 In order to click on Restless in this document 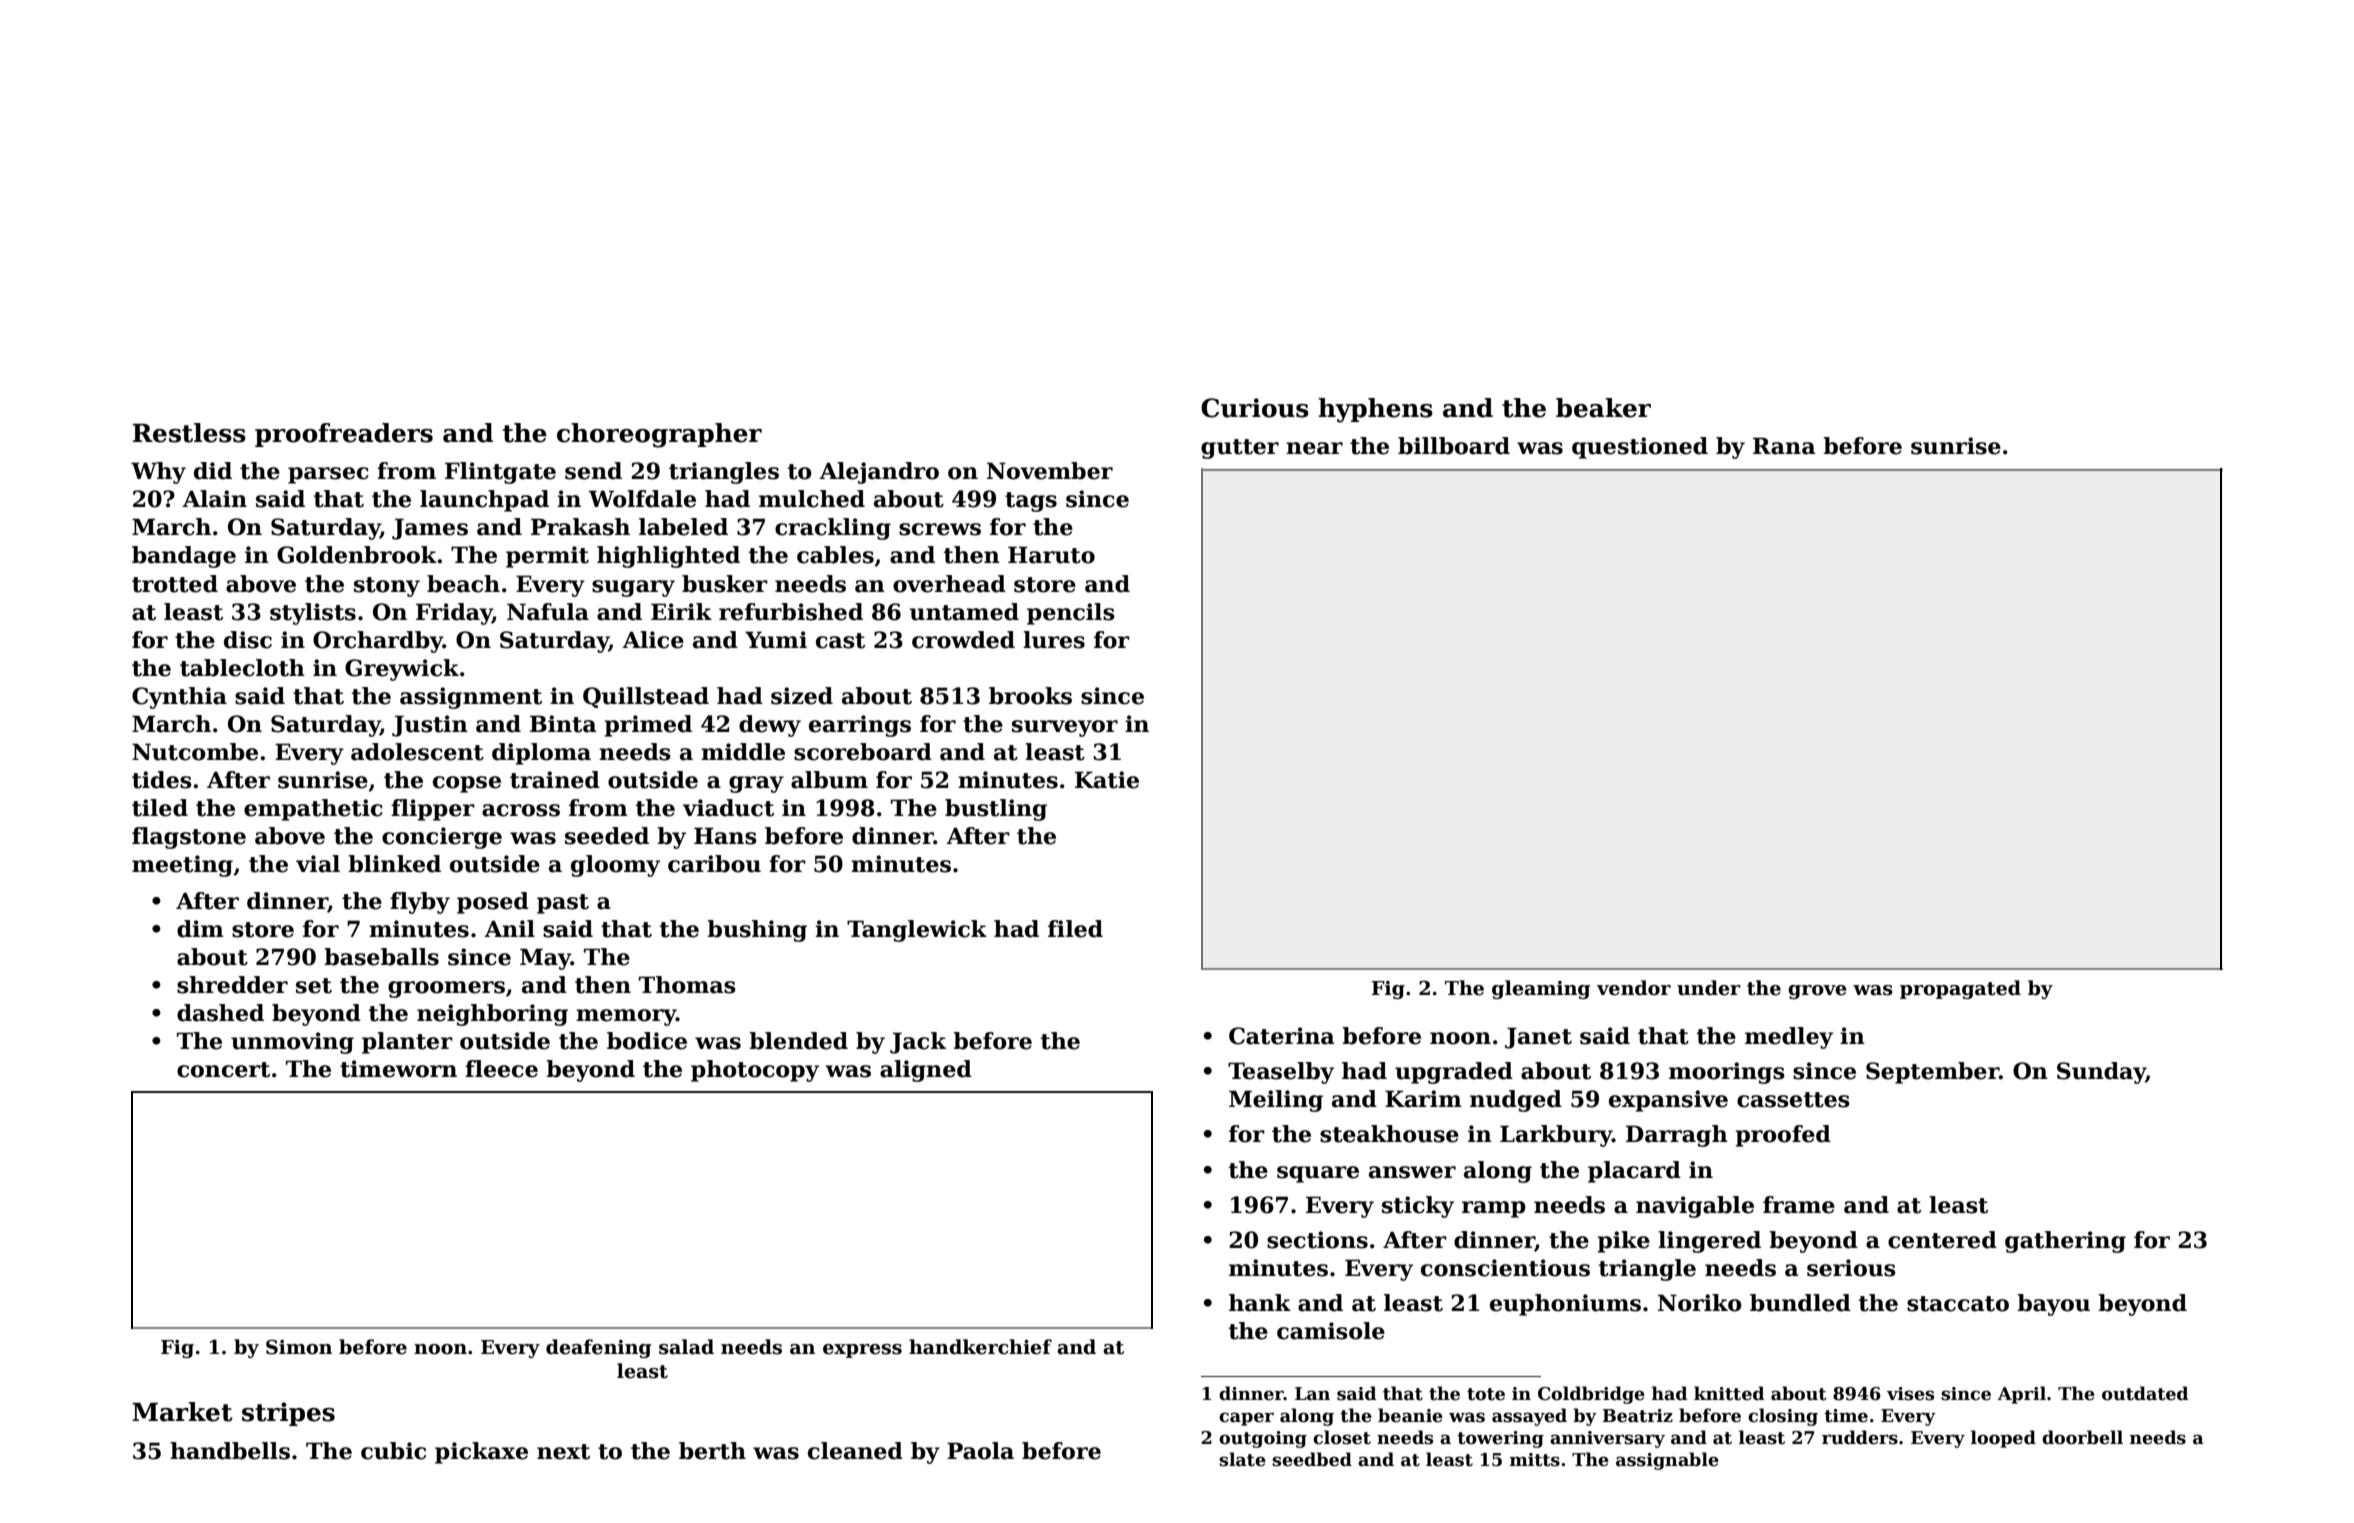, I will do `click(189, 433)`.
